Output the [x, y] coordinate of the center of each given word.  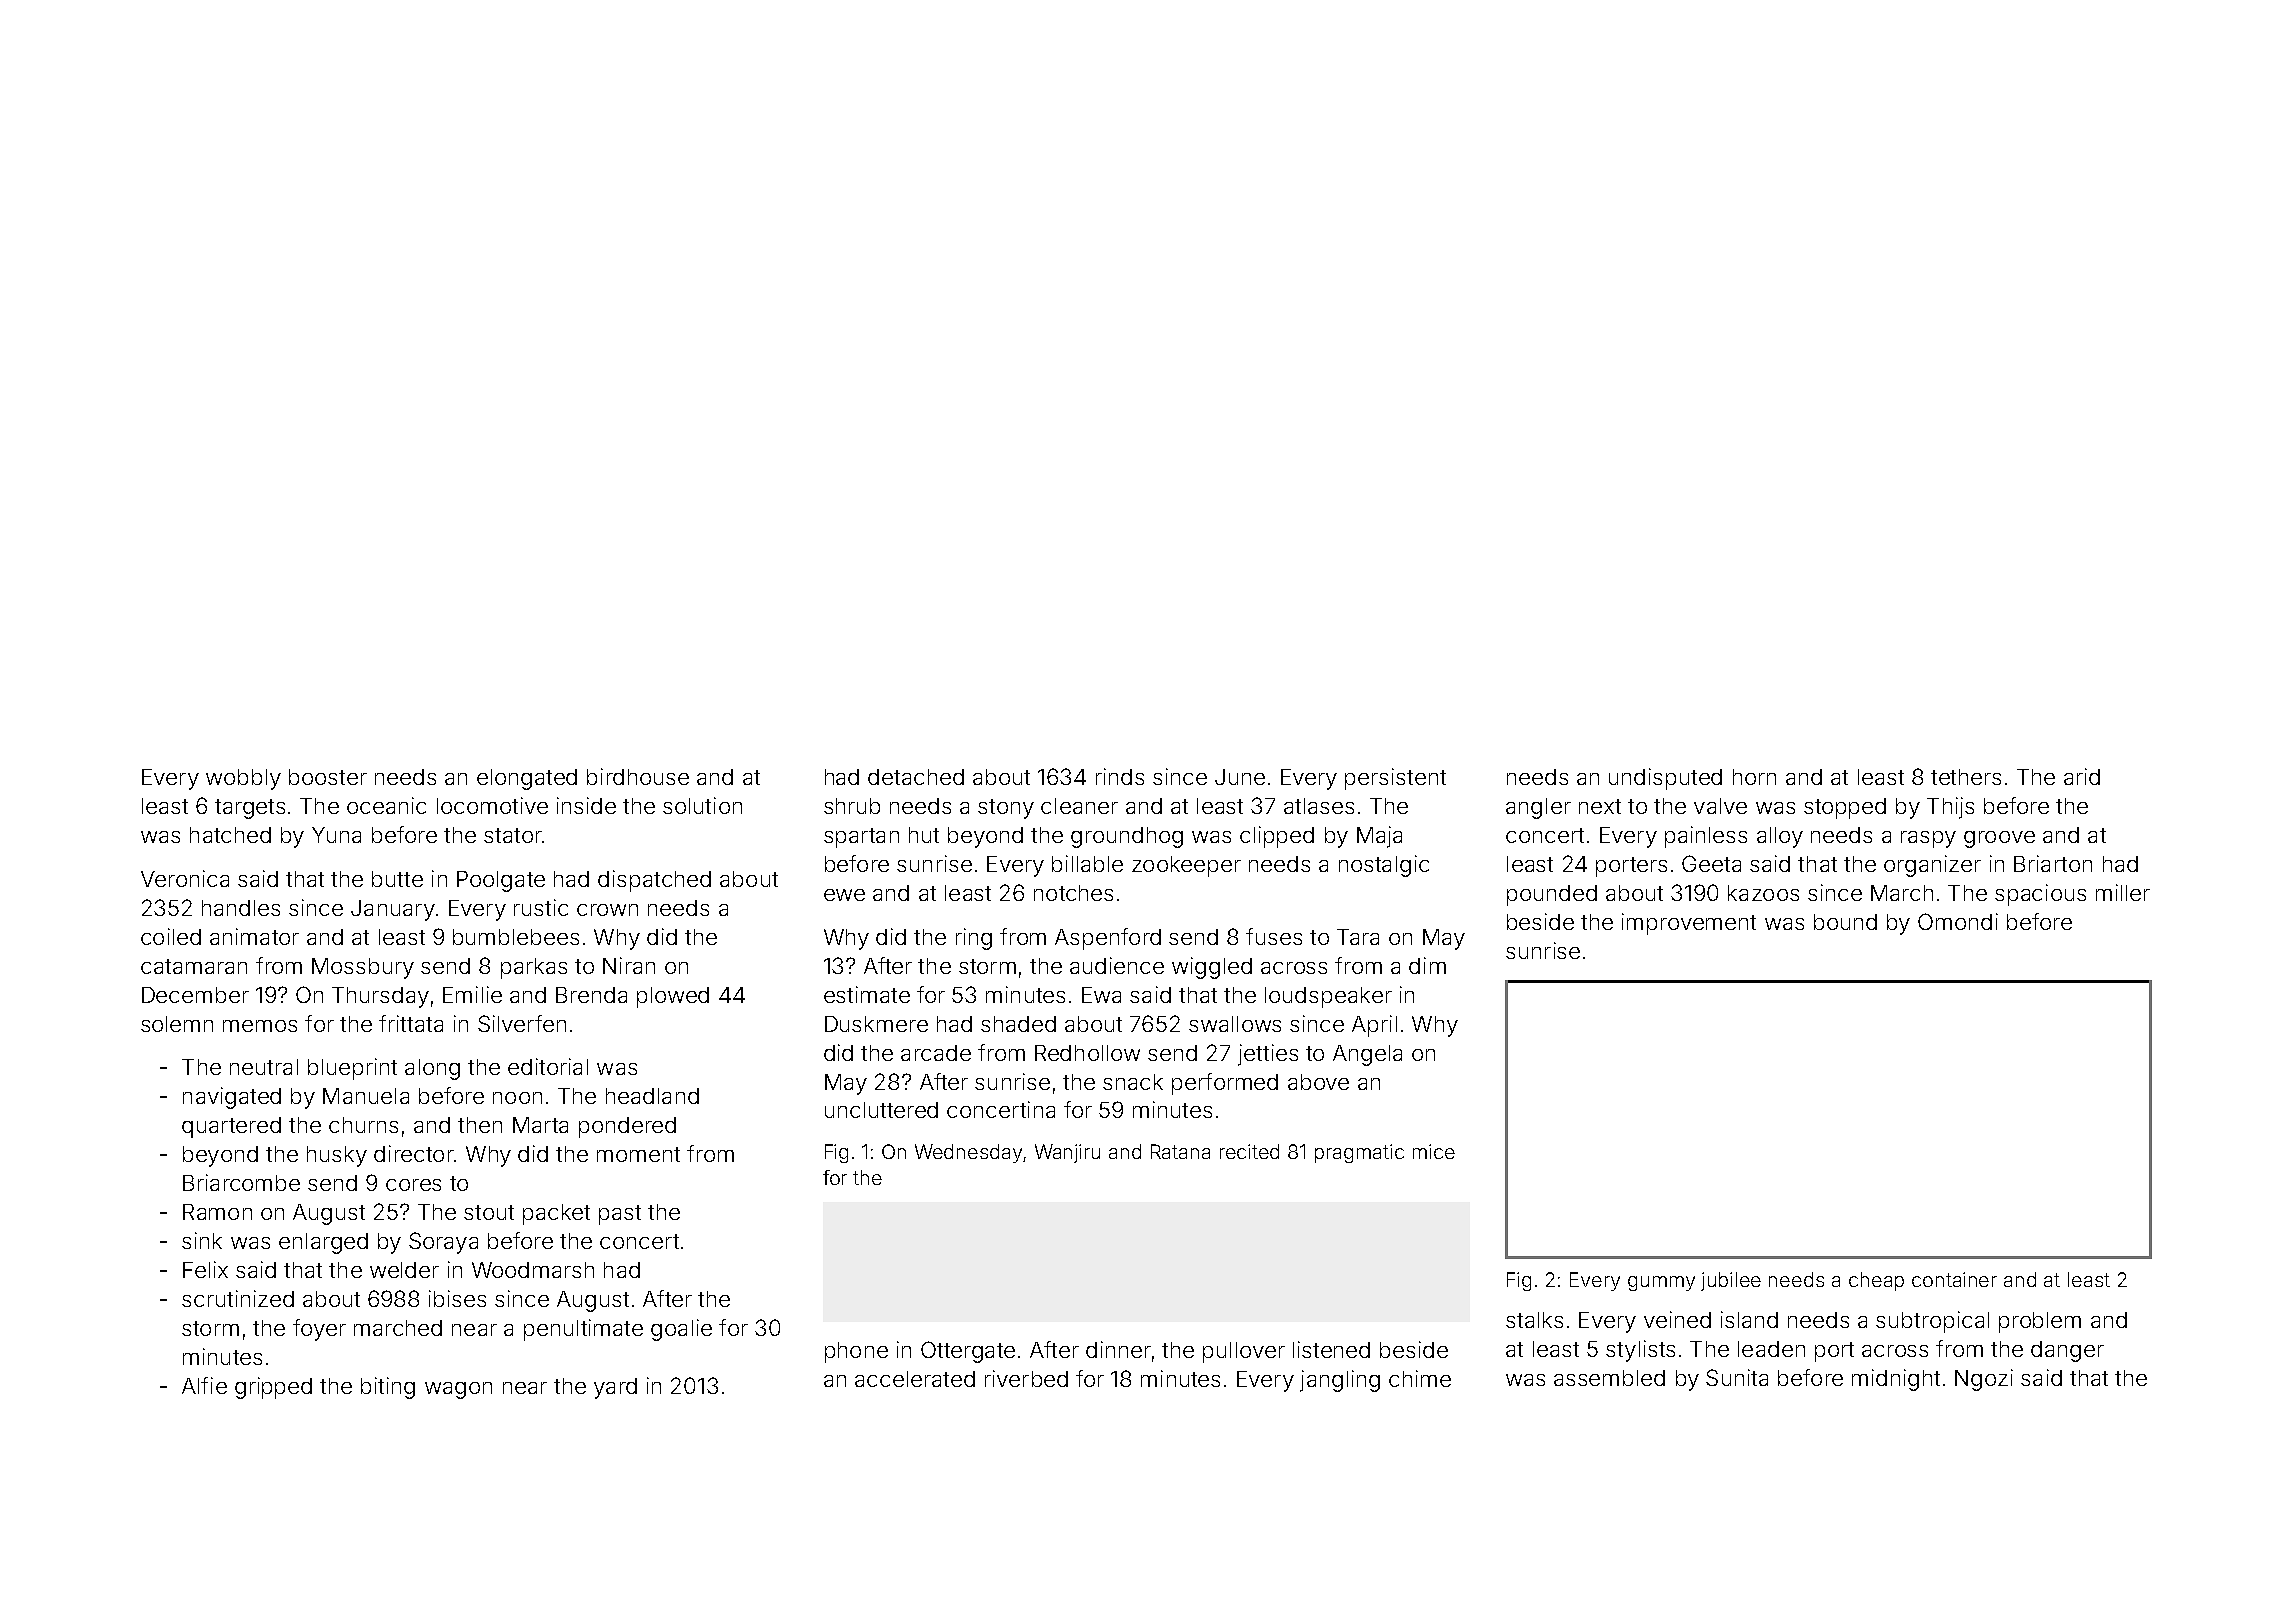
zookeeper [1186, 866]
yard [615, 1388]
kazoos [1763, 893]
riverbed [1026, 1378]
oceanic [386, 805]
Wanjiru [1067, 1153]
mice [1434, 1151]
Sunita [1737, 1377]
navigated [232, 1098]
